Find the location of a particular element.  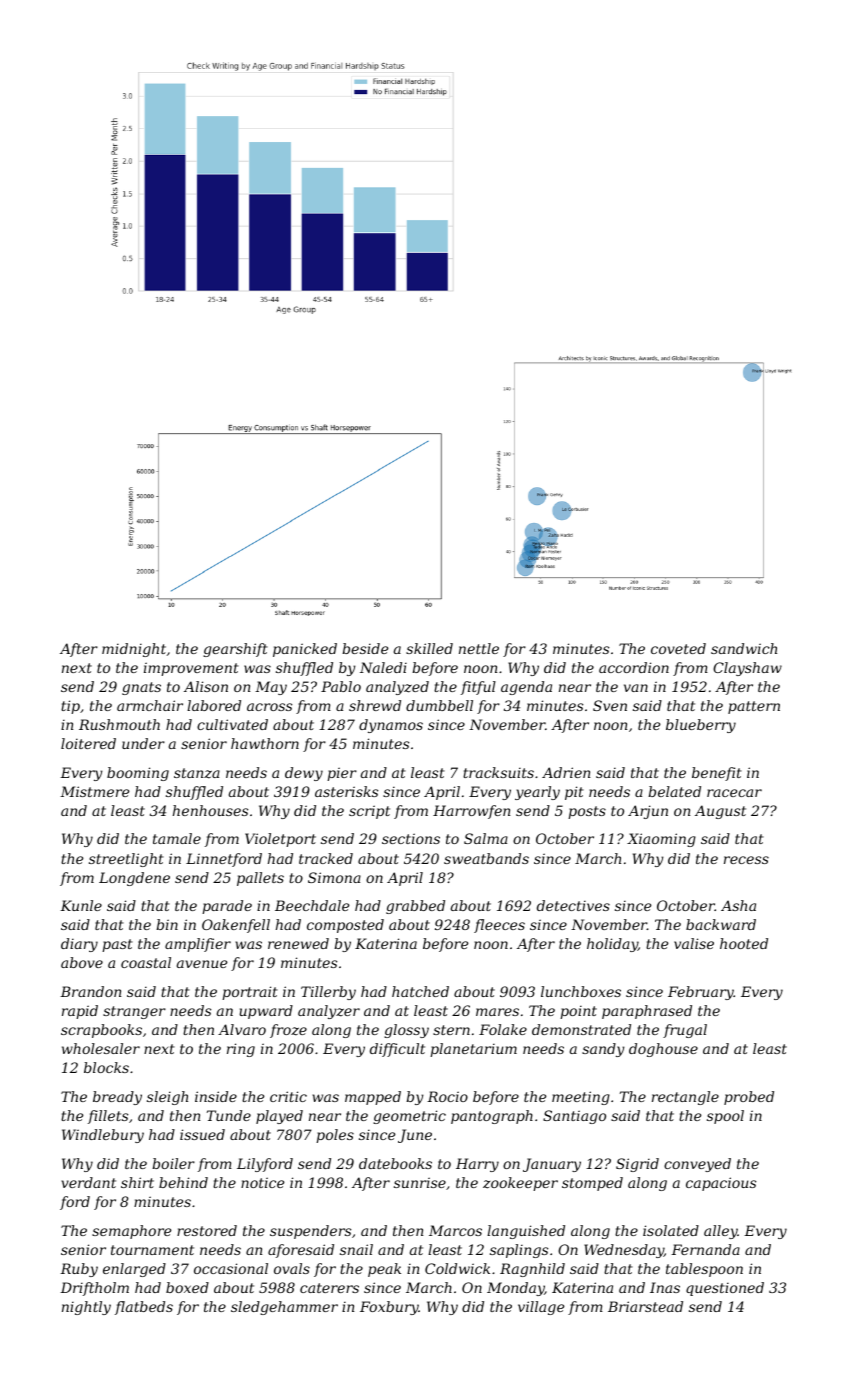

nightly is located at coordinates (86, 1308).
